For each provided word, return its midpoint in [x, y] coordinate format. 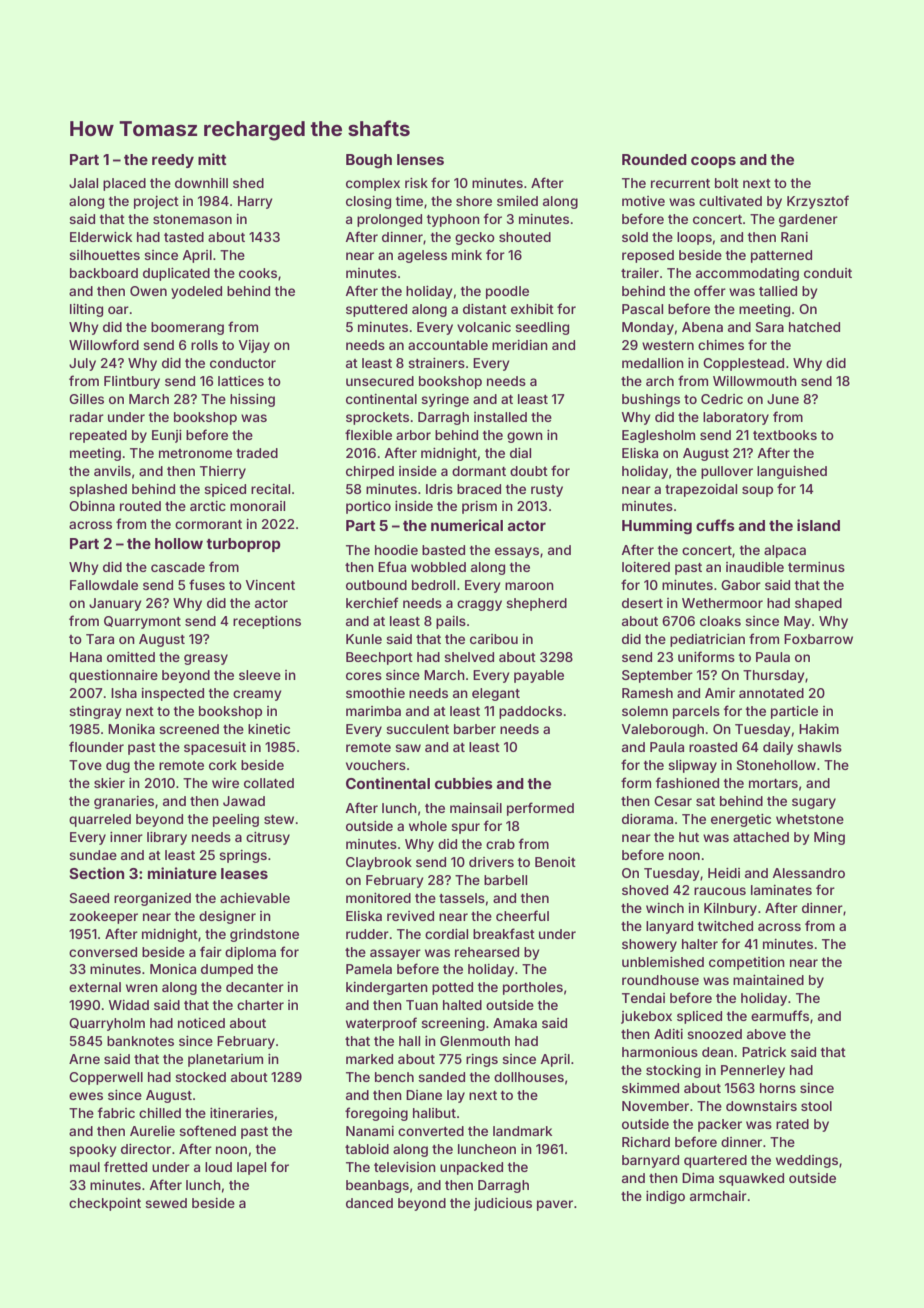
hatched [814, 327]
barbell [505, 880]
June [783, 399]
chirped [370, 472]
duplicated [176, 274]
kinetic [269, 729]
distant [485, 309]
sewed [166, 1203]
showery [649, 945]
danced [369, 1203]
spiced [225, 490]
